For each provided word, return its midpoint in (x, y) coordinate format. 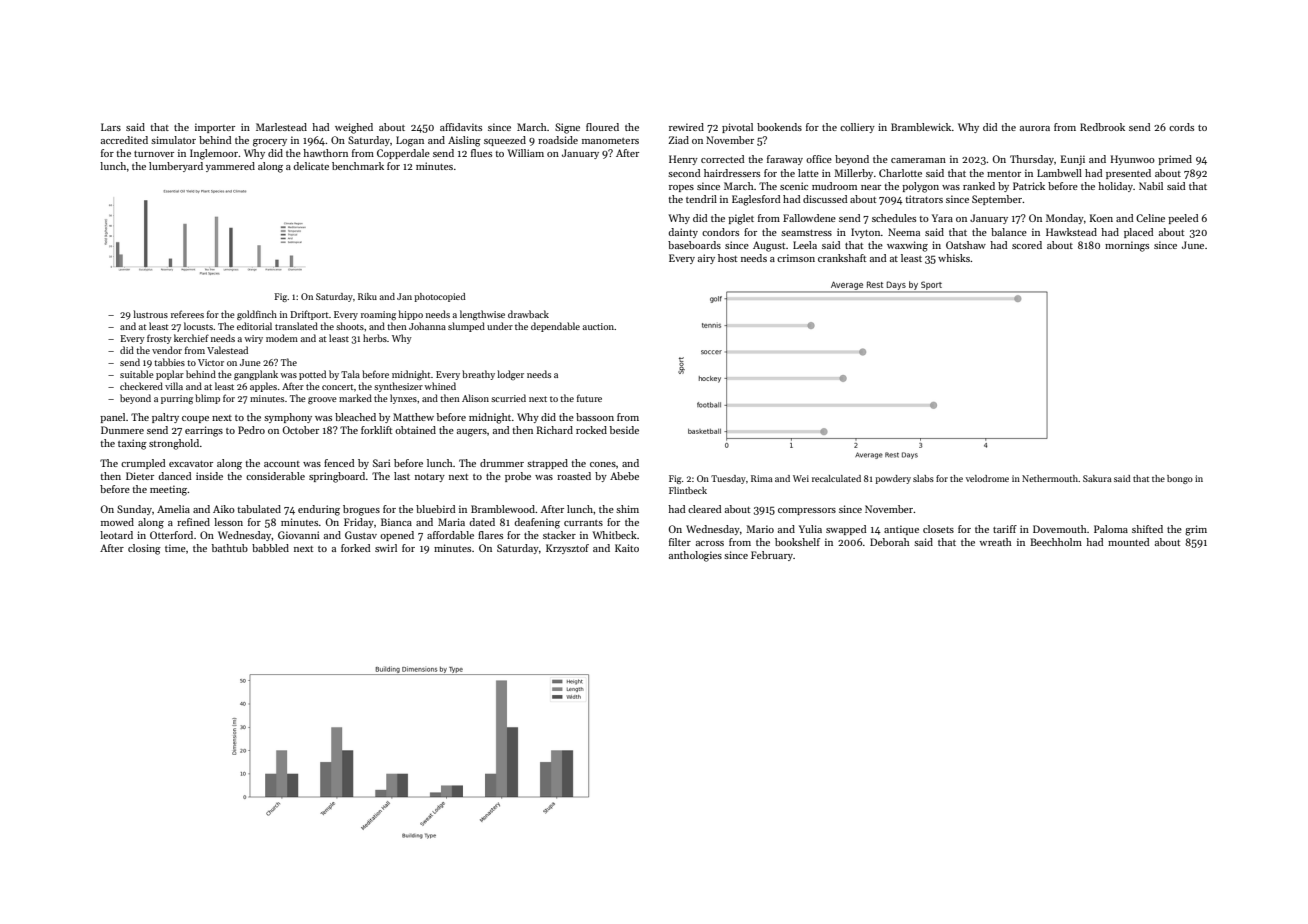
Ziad (678, 140)
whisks (954, 258)
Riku (367, 296)
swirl (386, 548)
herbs (375, 338)
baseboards (694, 245)
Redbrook (1102, 127)
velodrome (987, 478)
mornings (1127, 246)
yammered (230, 167)
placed (1139, 233)
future (589, 398)
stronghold (174, 444)
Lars (111, 127)
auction (599, 326)
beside (624, 430)
